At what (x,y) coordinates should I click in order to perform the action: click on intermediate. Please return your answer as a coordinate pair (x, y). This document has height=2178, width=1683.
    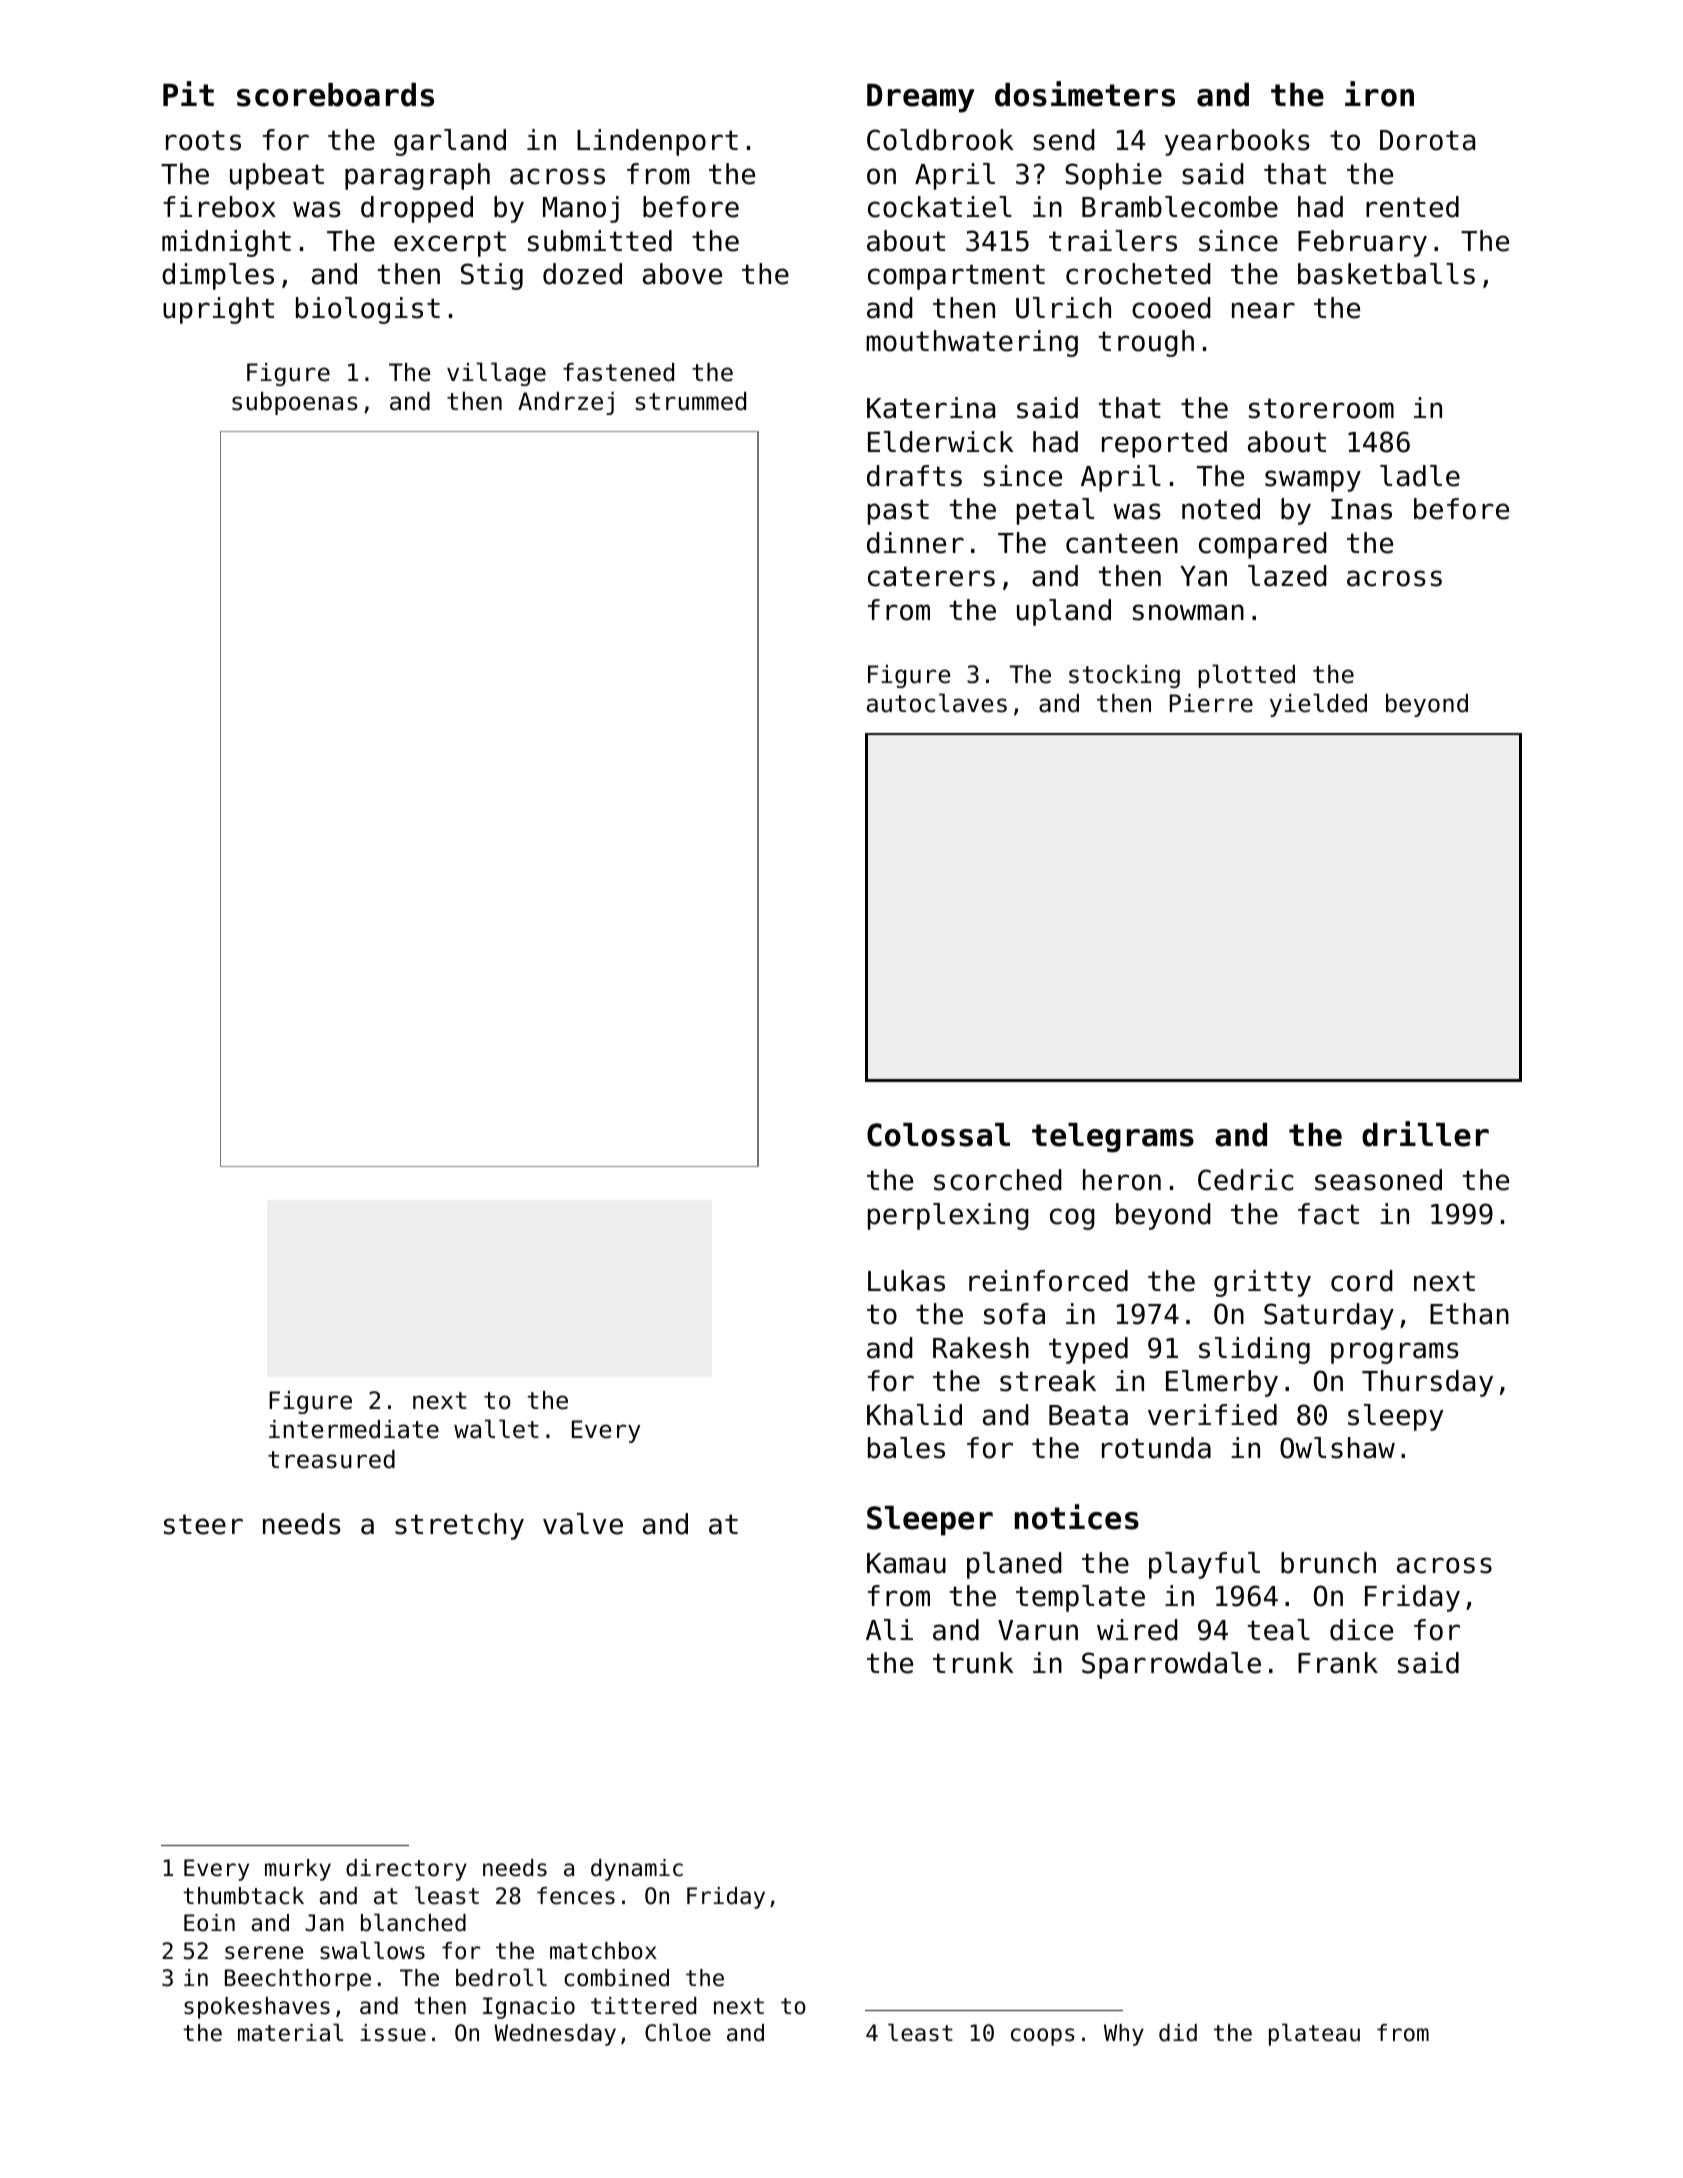
    Looking at the image, I should click on (354, 1429).
